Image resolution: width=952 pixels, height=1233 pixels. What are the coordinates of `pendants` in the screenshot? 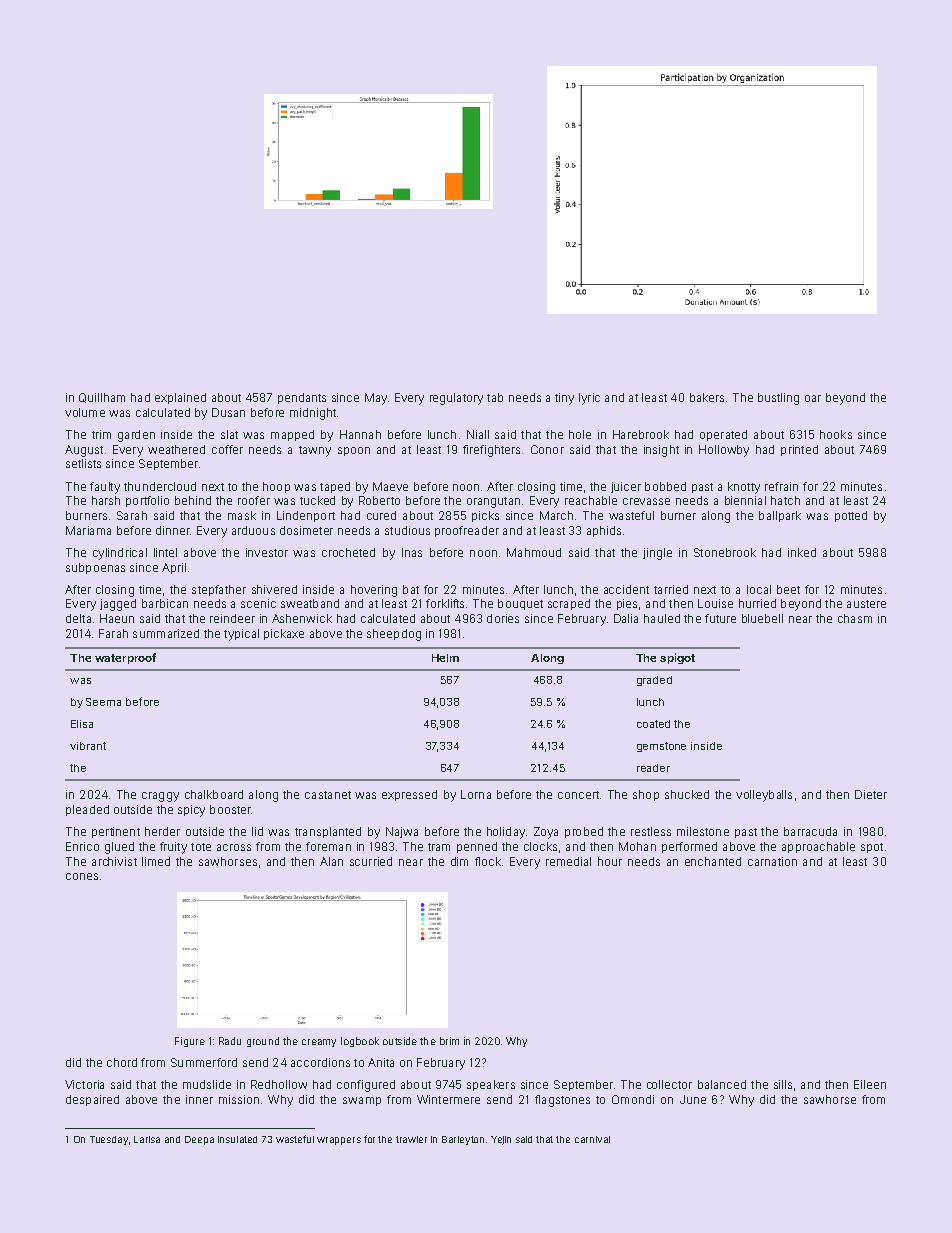 It's located at (302, 398).
